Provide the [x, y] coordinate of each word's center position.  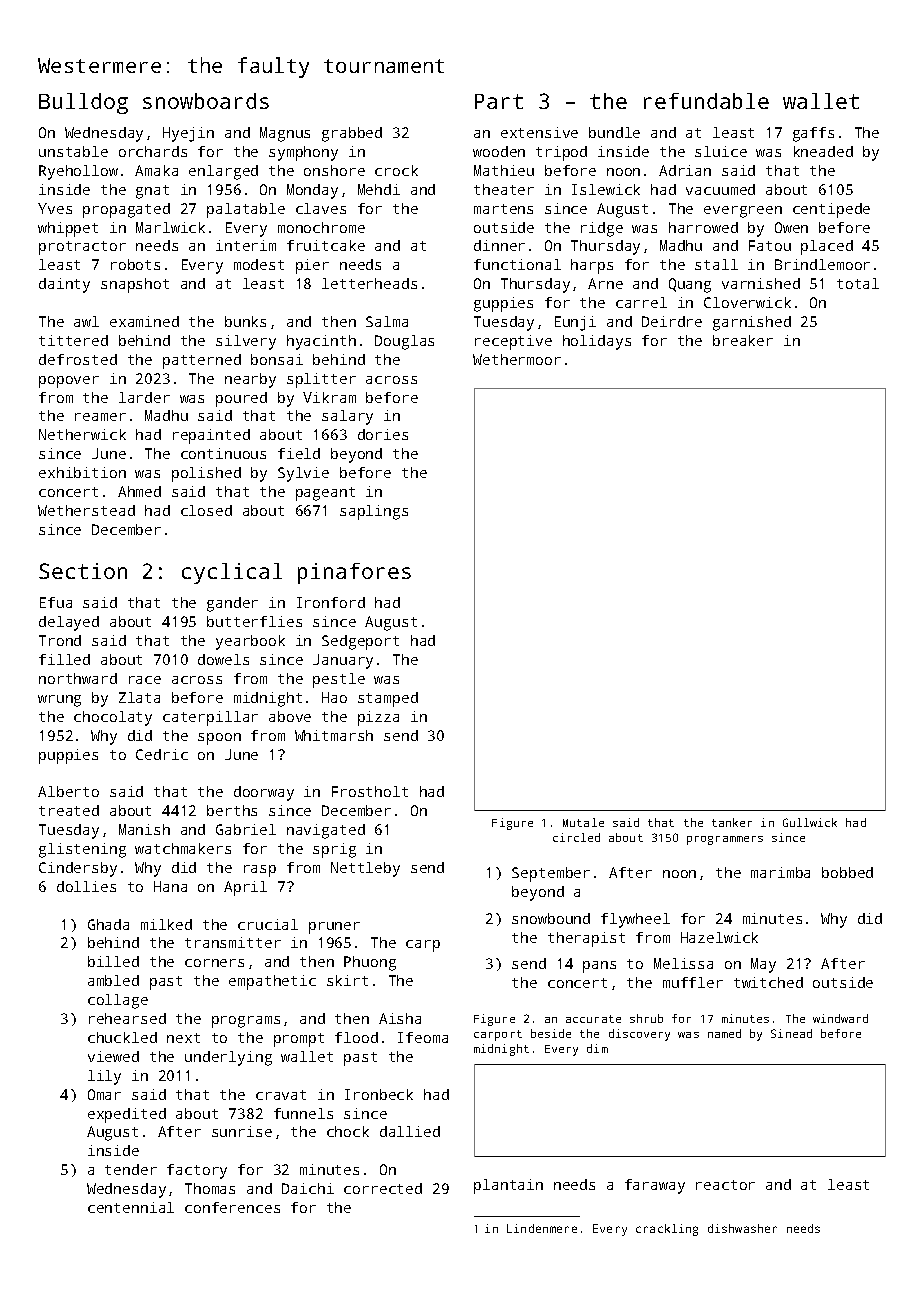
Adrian [685, 170]
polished [206, 474]
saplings [374, 512]
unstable [73, 151]
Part [499, 101]
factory [197, 1171]
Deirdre [672, 321]
